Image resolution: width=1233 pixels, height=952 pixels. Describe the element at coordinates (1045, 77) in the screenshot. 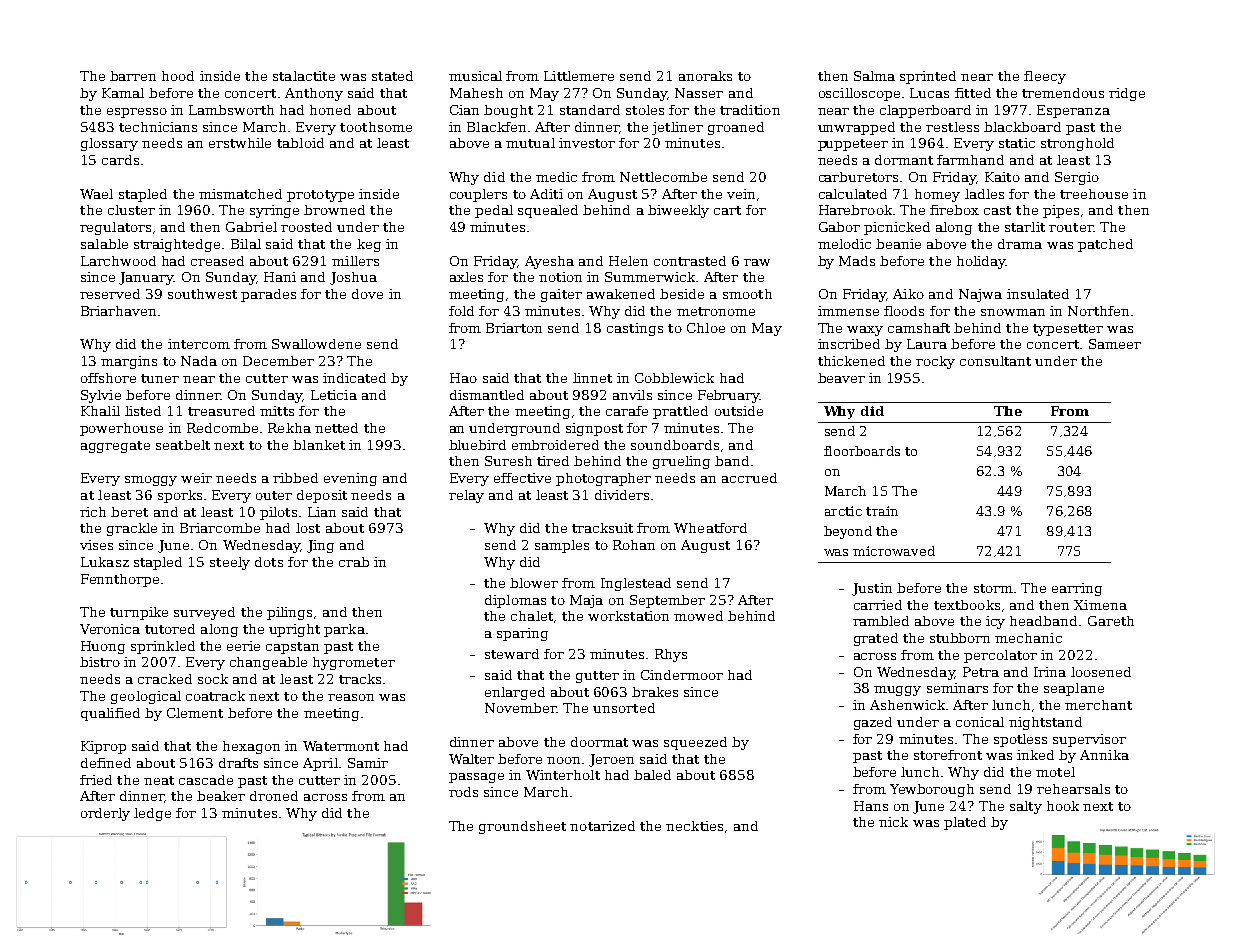

I see `fleecy` at that location.
